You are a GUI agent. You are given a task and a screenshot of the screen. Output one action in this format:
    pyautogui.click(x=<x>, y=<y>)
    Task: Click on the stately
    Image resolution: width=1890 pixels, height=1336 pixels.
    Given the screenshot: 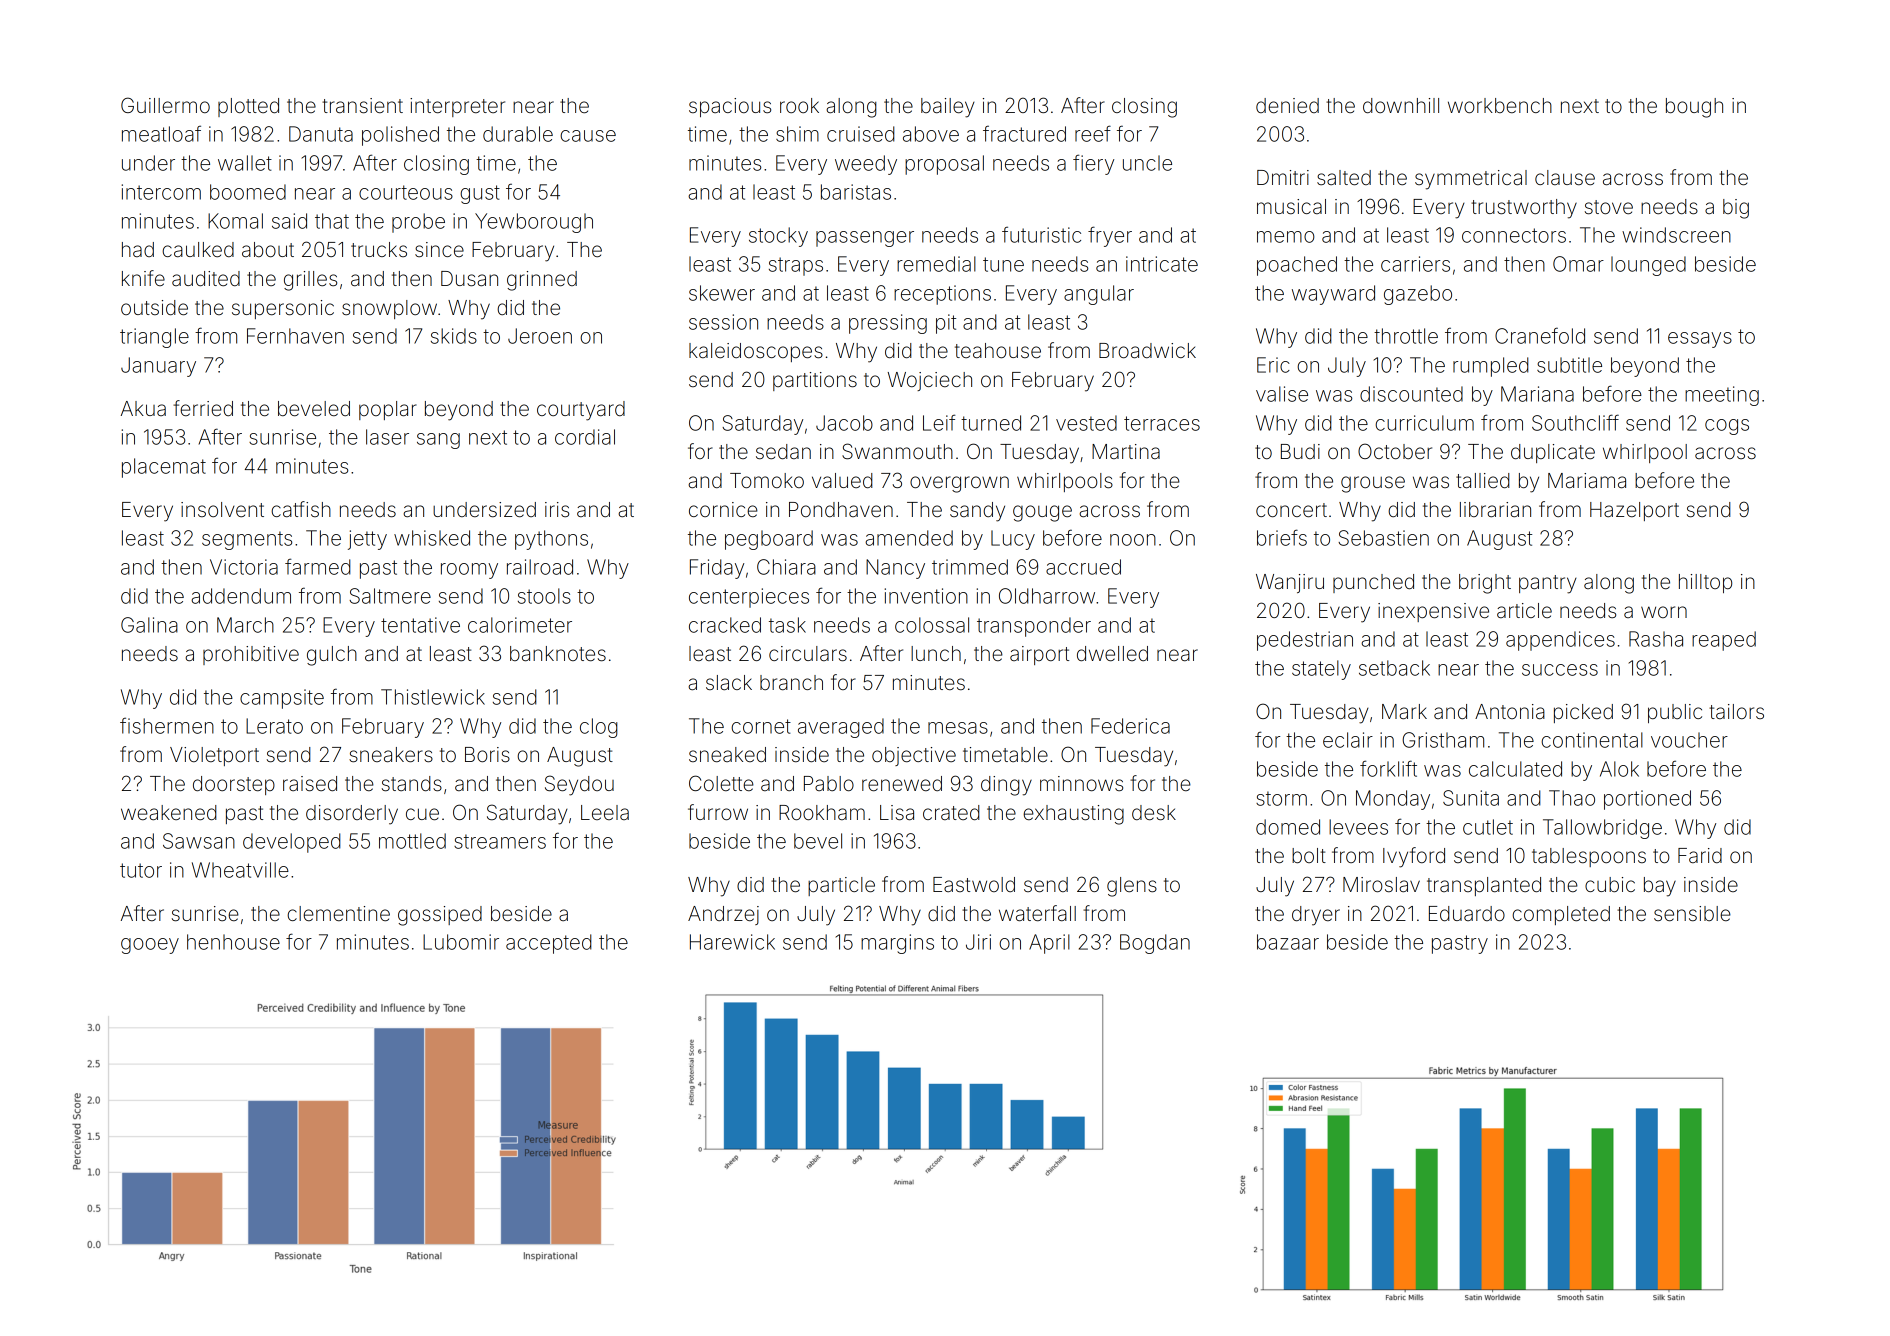 What is the action you would take?
    pyautogui.click(x=1321, y=670)
